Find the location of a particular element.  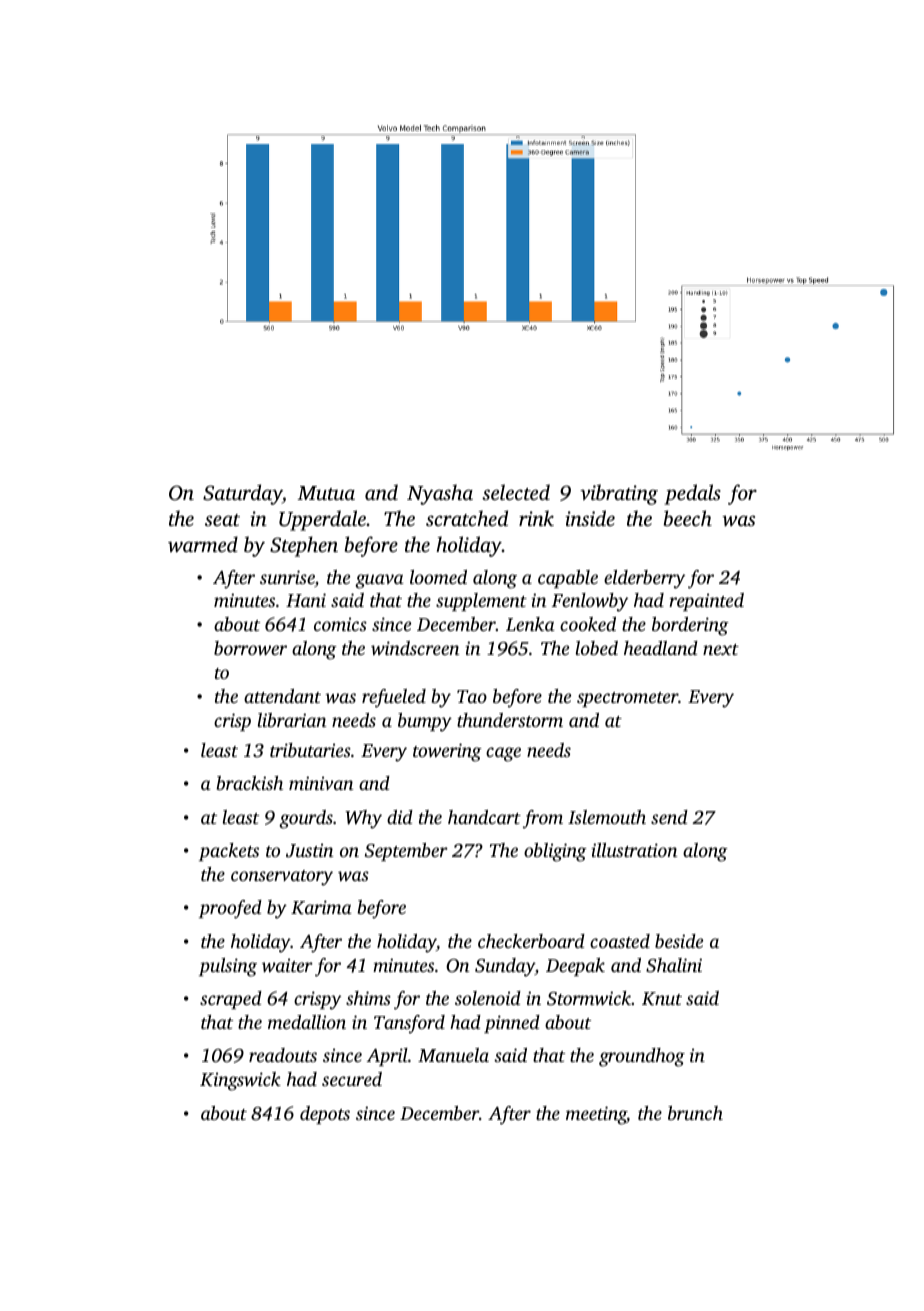

Kingswick is located at coordinates (240, 1081).
